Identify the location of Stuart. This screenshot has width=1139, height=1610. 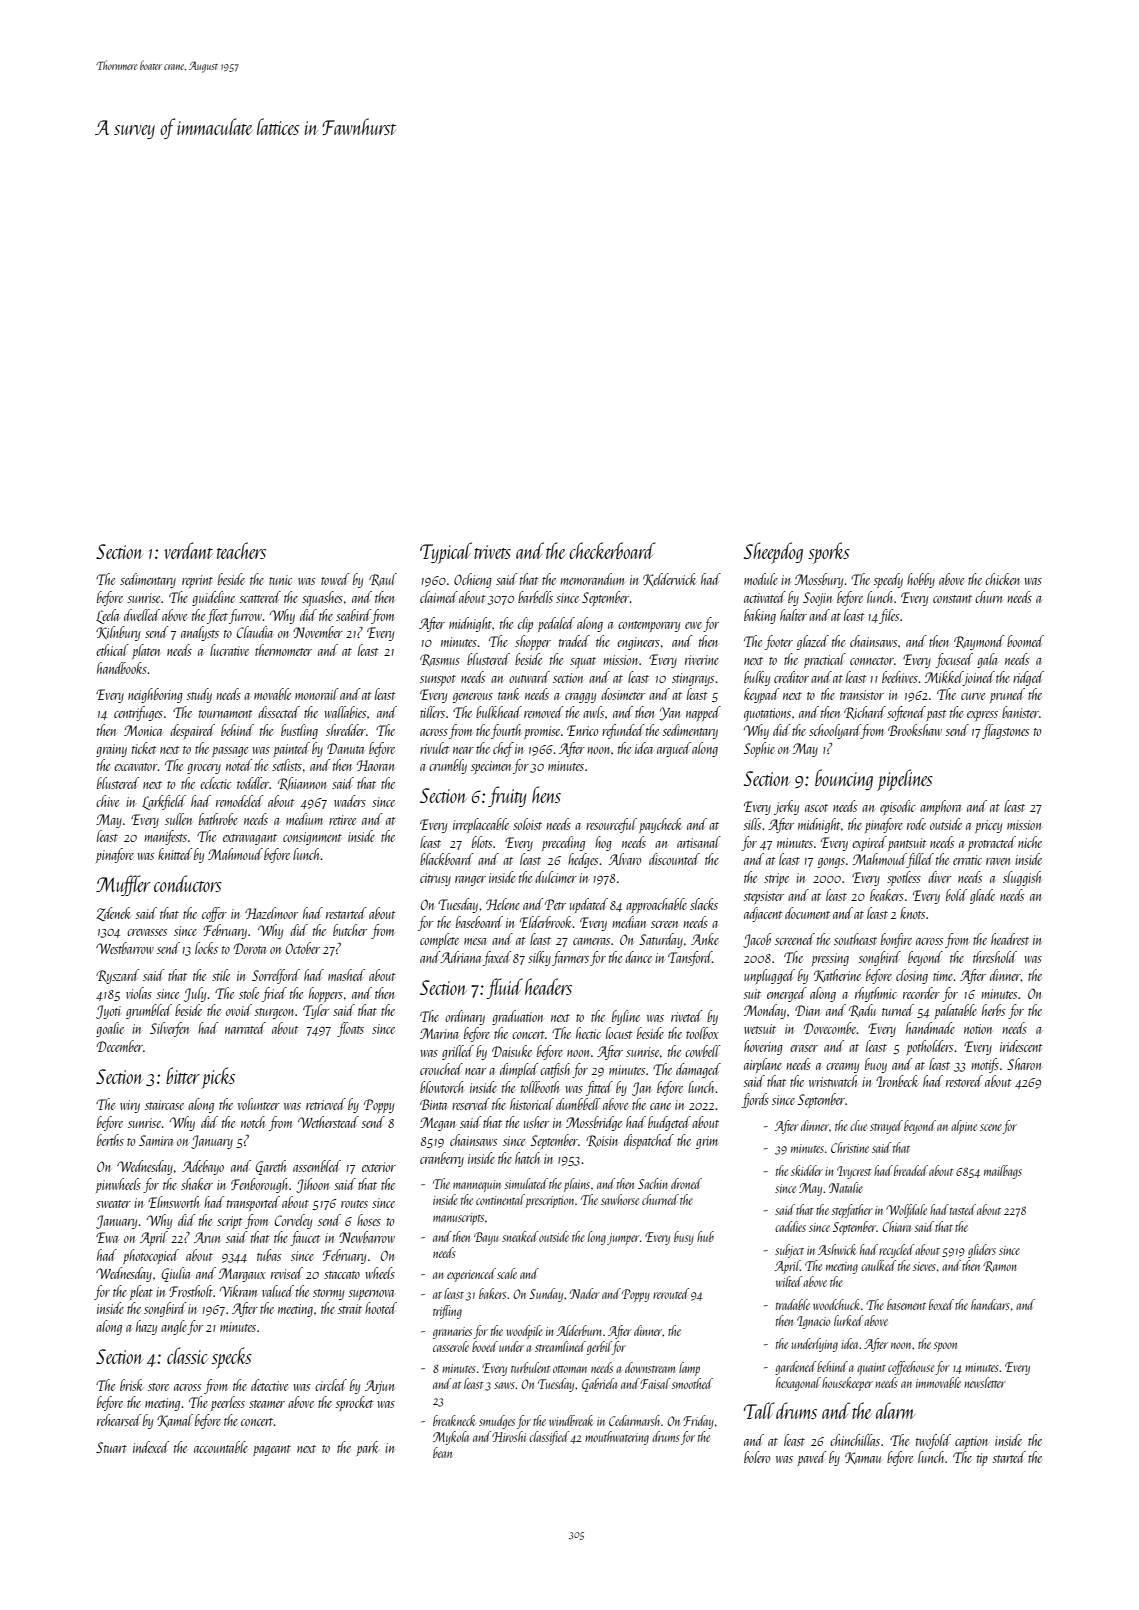
(111, 1447).
